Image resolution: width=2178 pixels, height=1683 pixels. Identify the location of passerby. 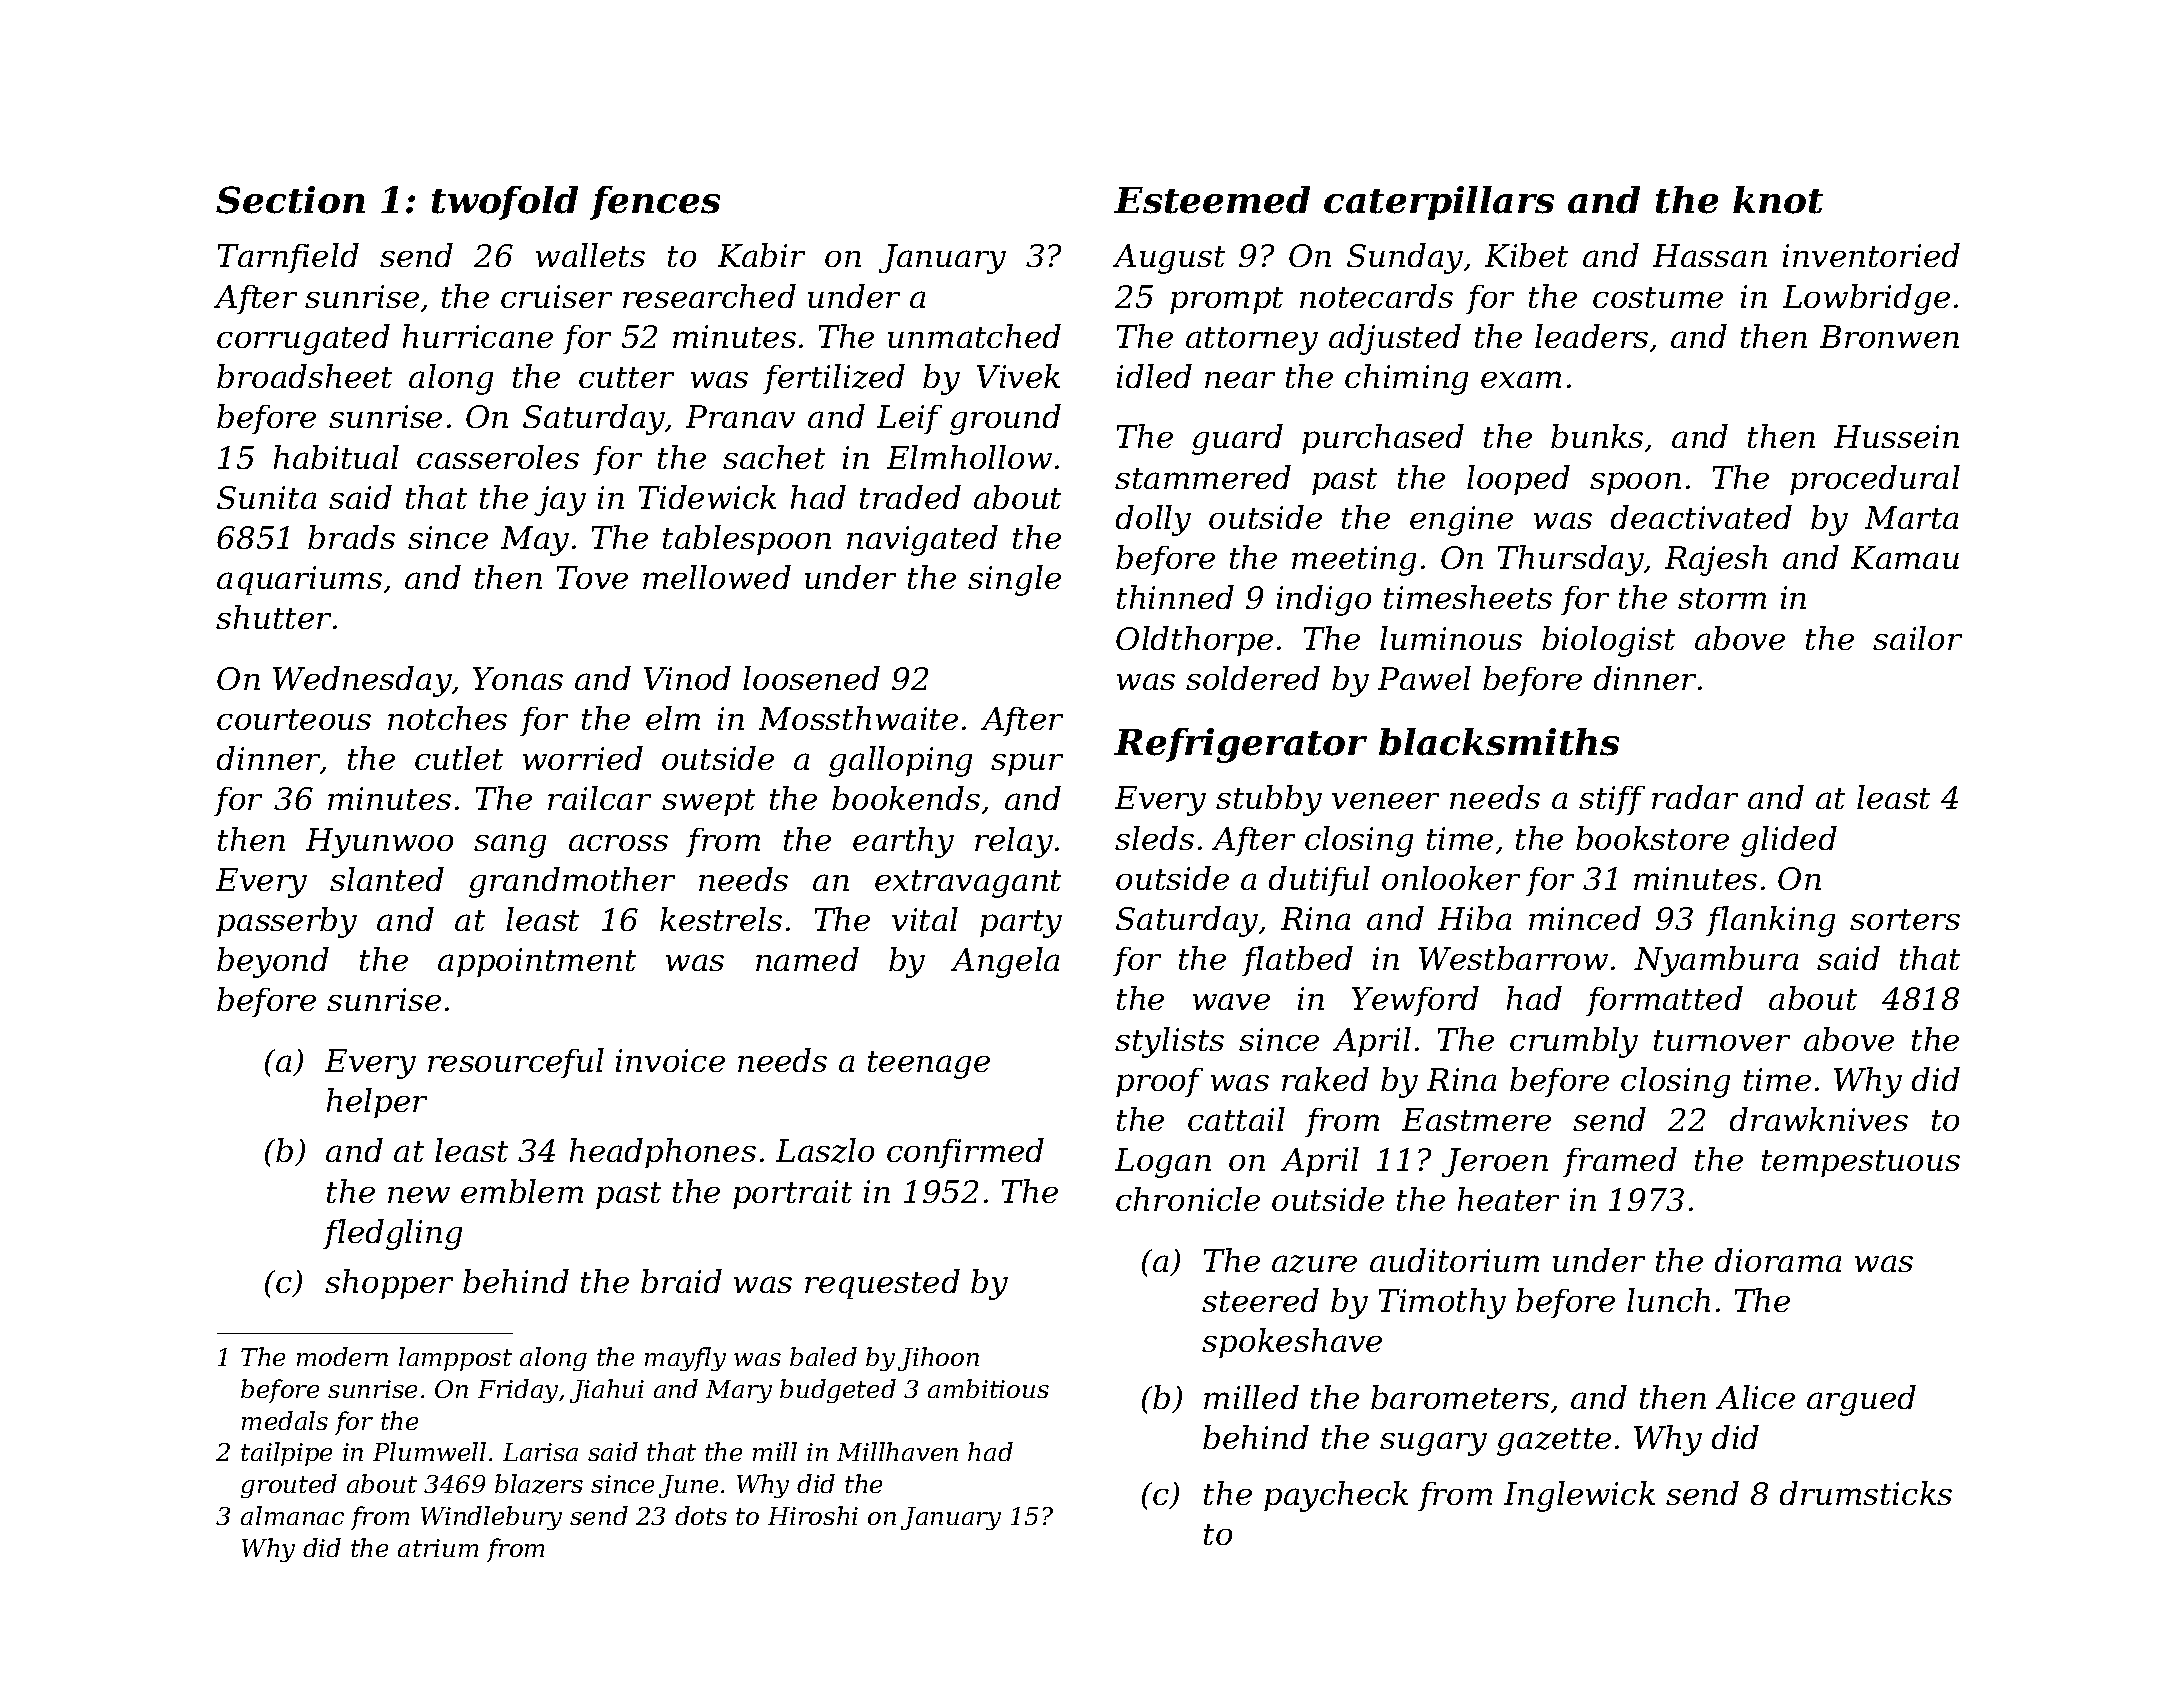
(287, 922).
